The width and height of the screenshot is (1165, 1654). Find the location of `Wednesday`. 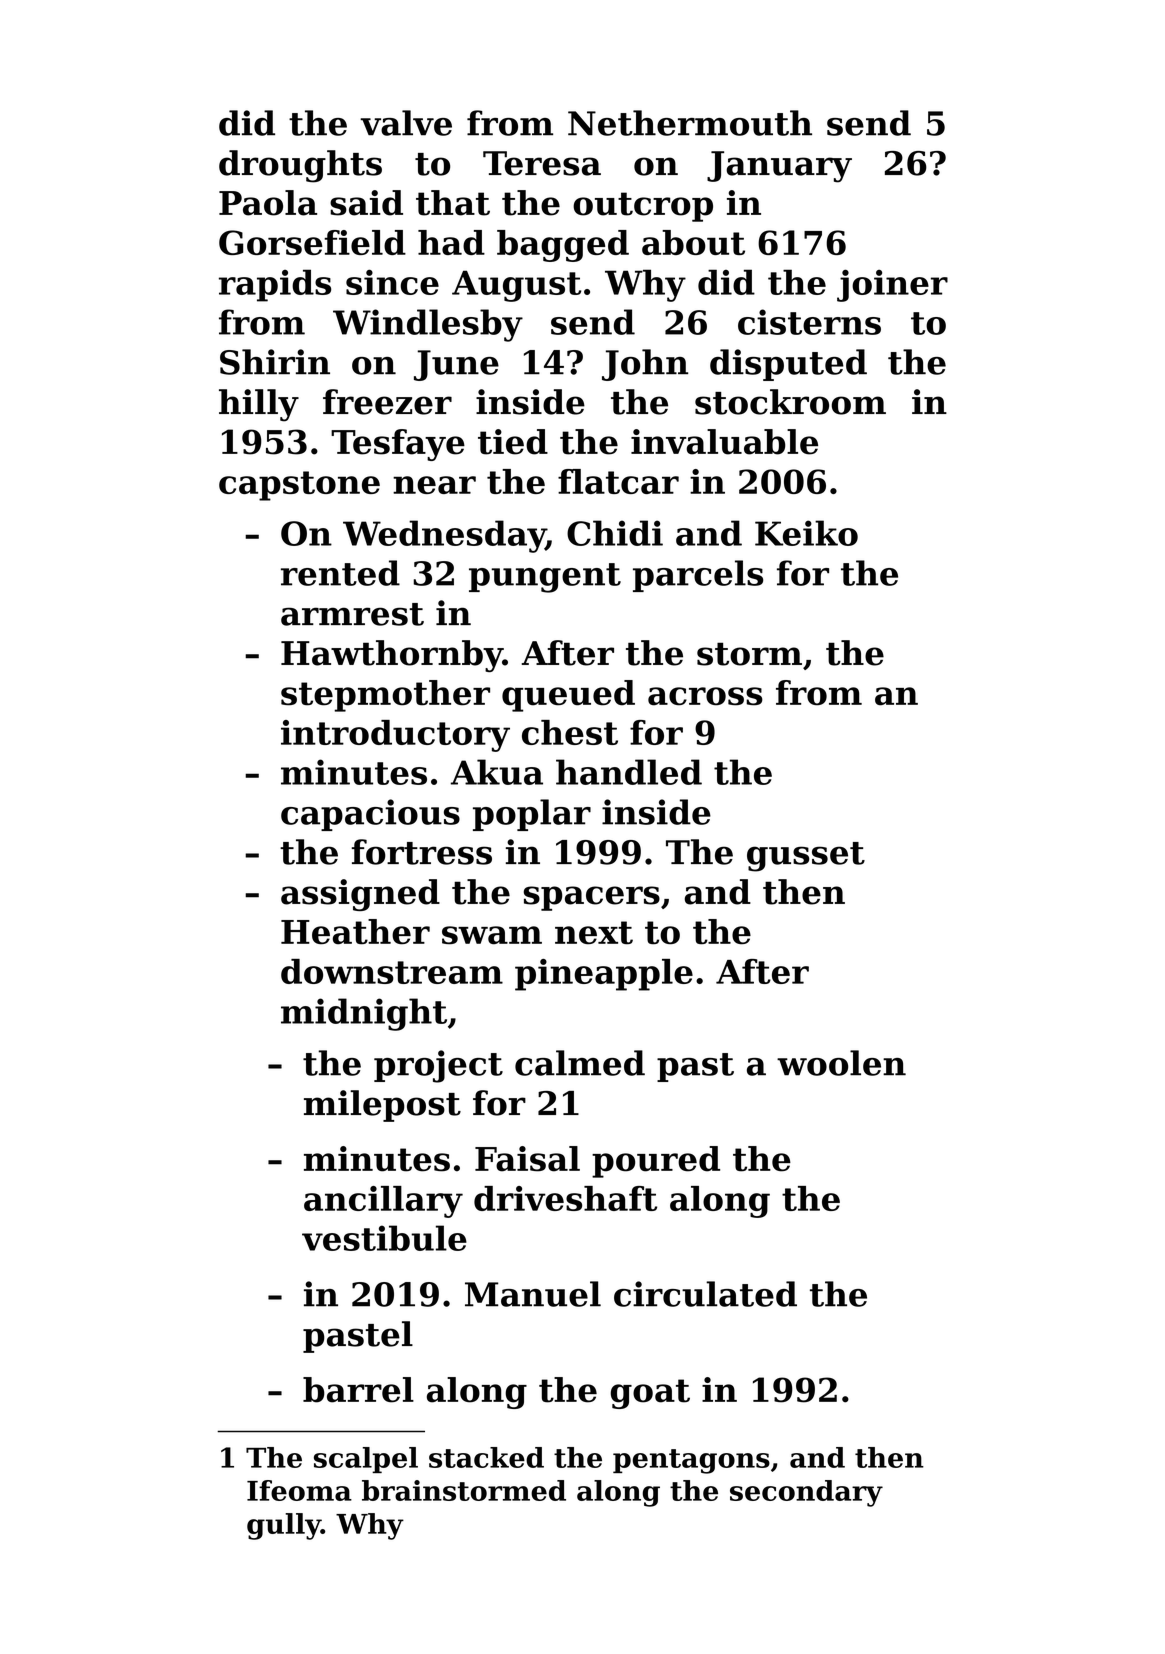

Wednesday is located at coordinates (444, 536).
